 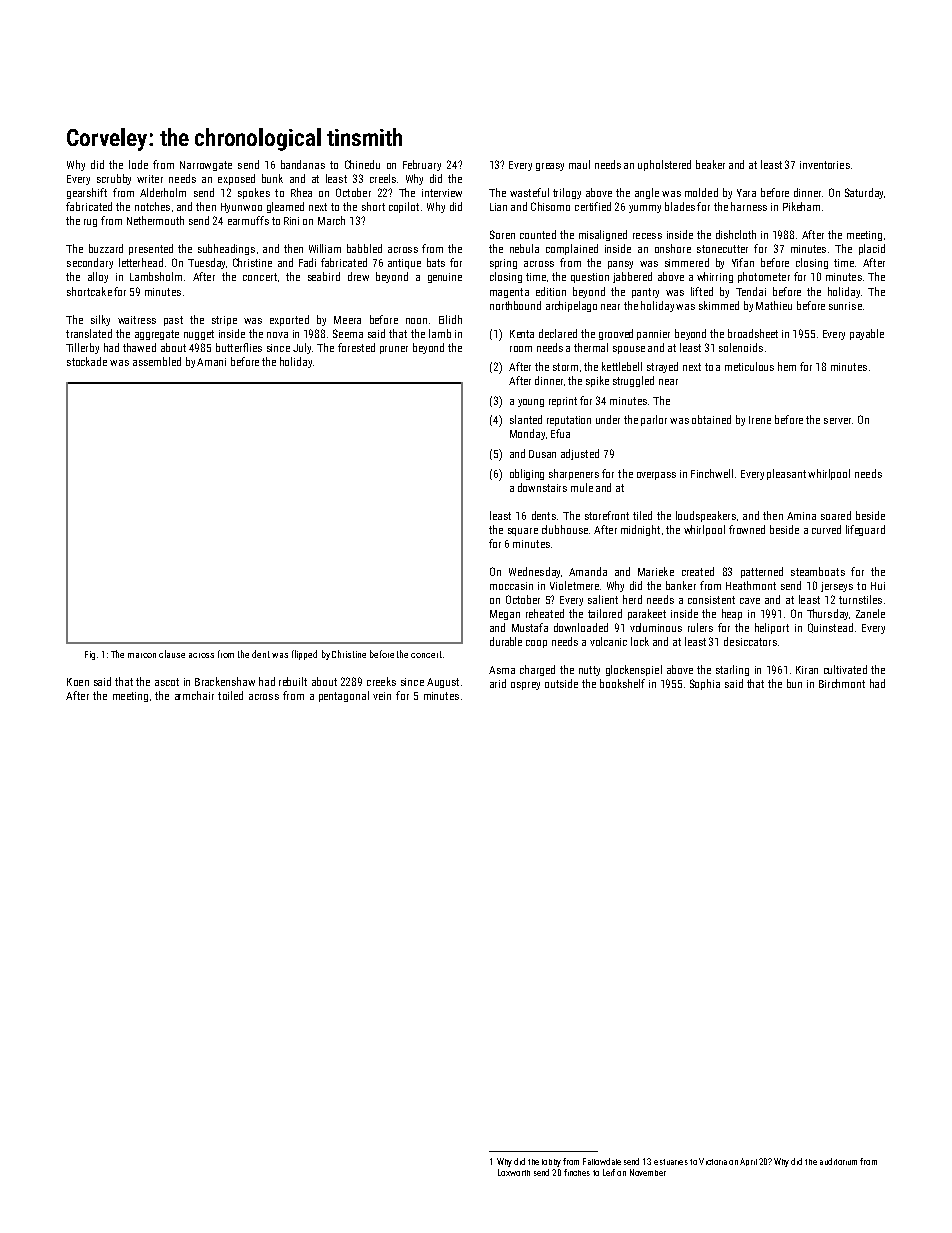 I want to click on lode, so click(x=138, y=164).
